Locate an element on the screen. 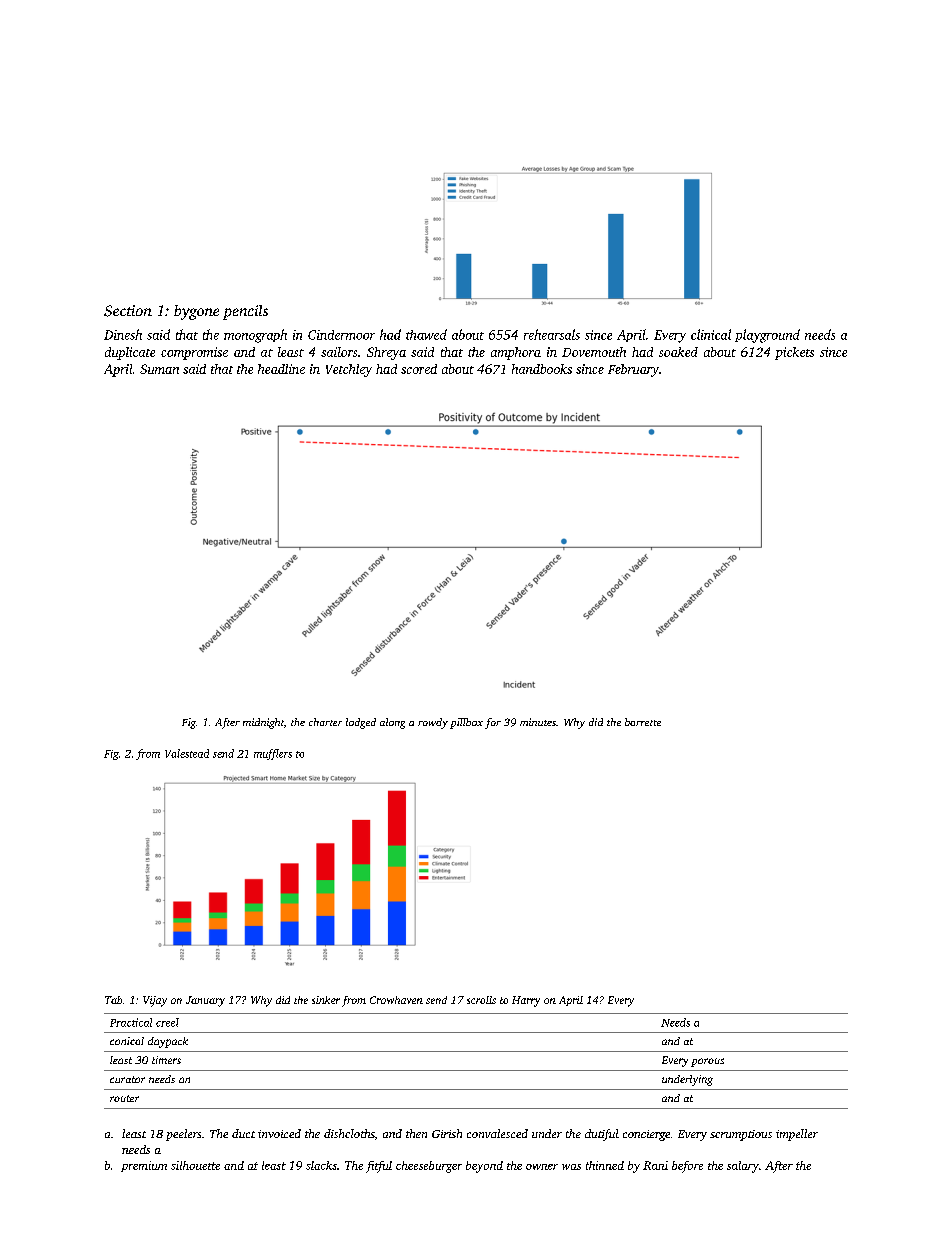 The height and width of the screenshot is (1233, 952). Harry is located at coordinates (526, 1001).
